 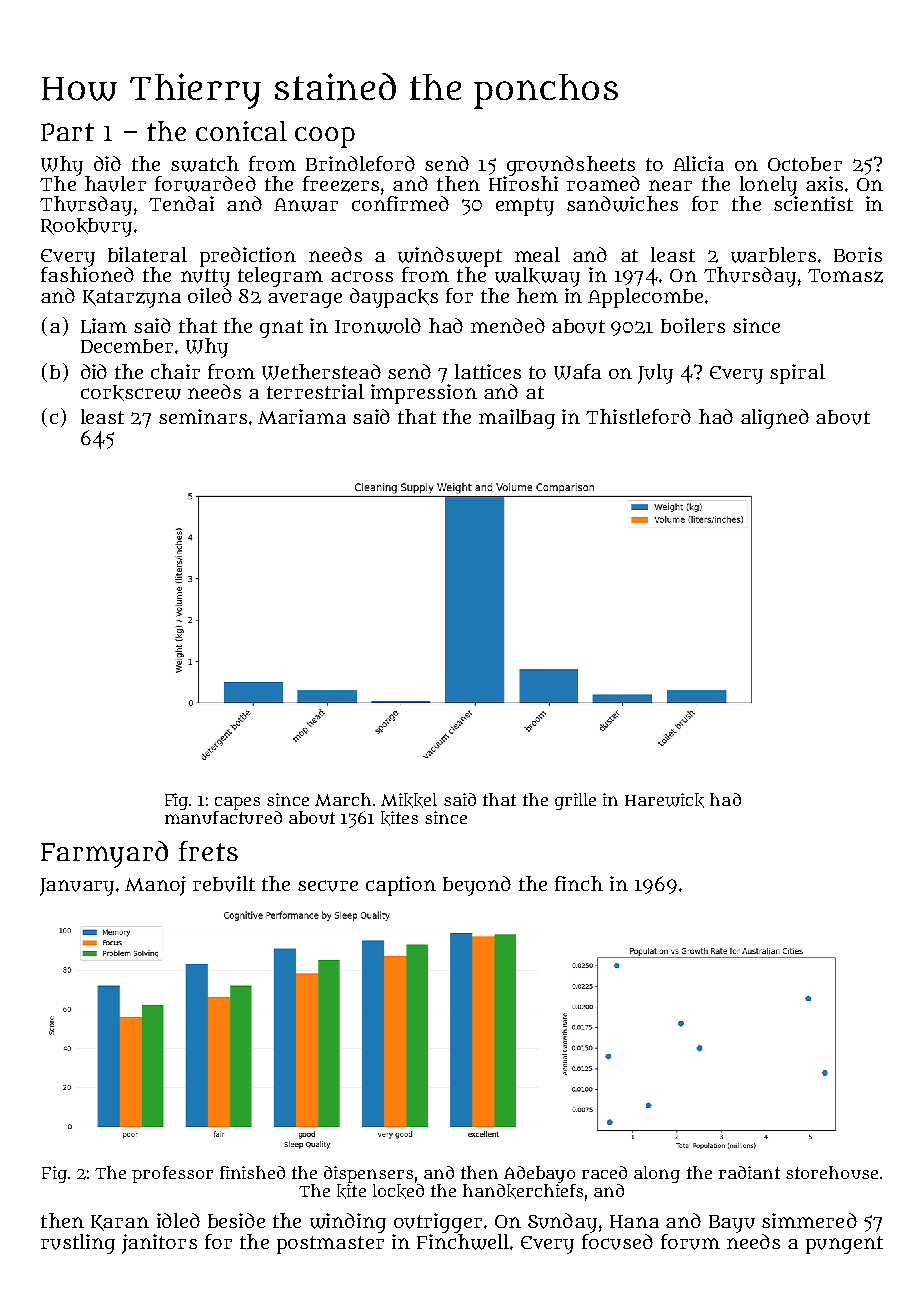 I want to click on professor, so click(x=172, y=1174).
